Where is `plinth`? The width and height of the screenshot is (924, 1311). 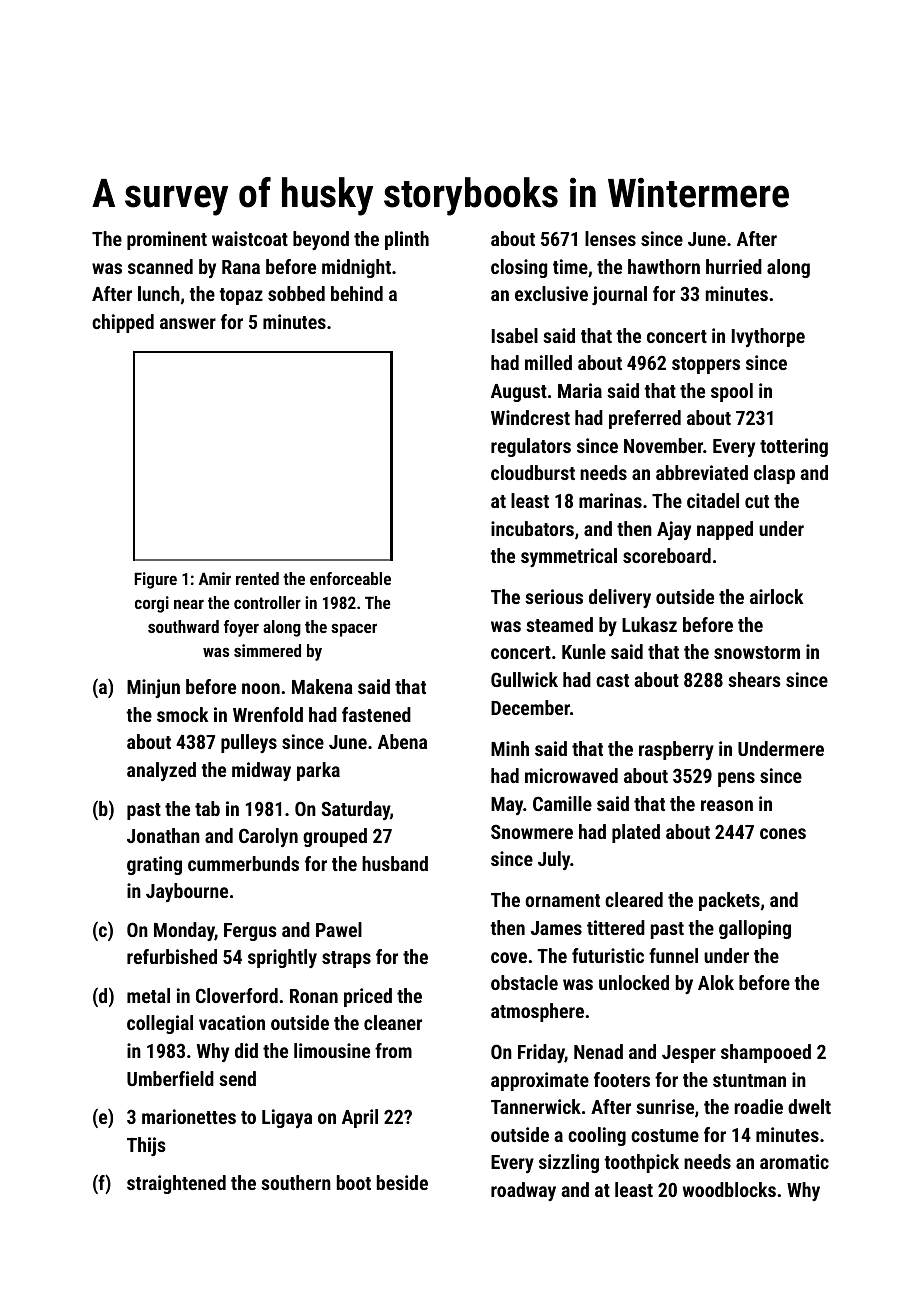 plinth is located at coordinates (407, 240).
